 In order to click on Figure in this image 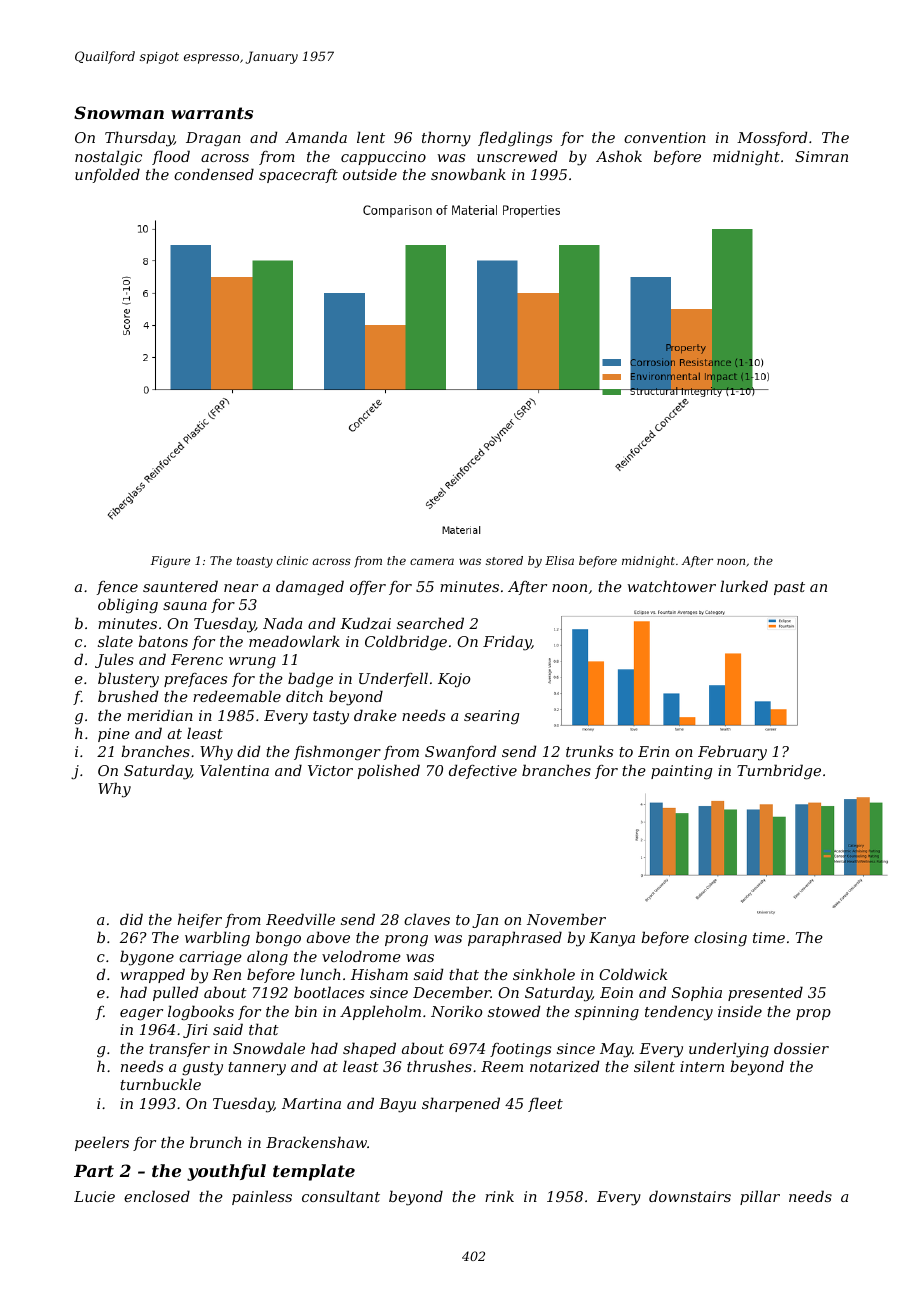, I will do `click(170, 562)`.
